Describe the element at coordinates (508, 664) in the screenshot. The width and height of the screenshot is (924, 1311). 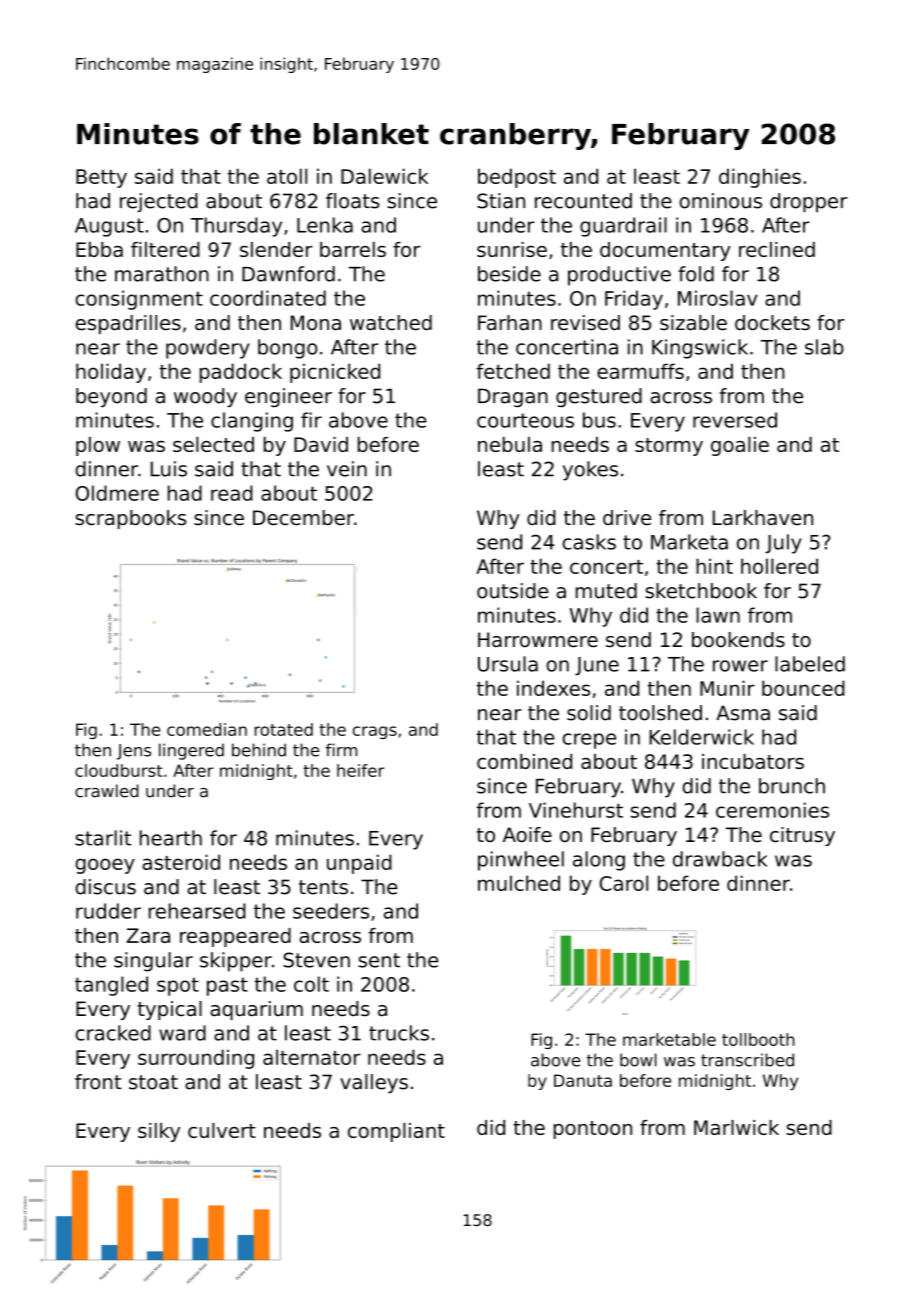
I see `Ursula` at that location.
